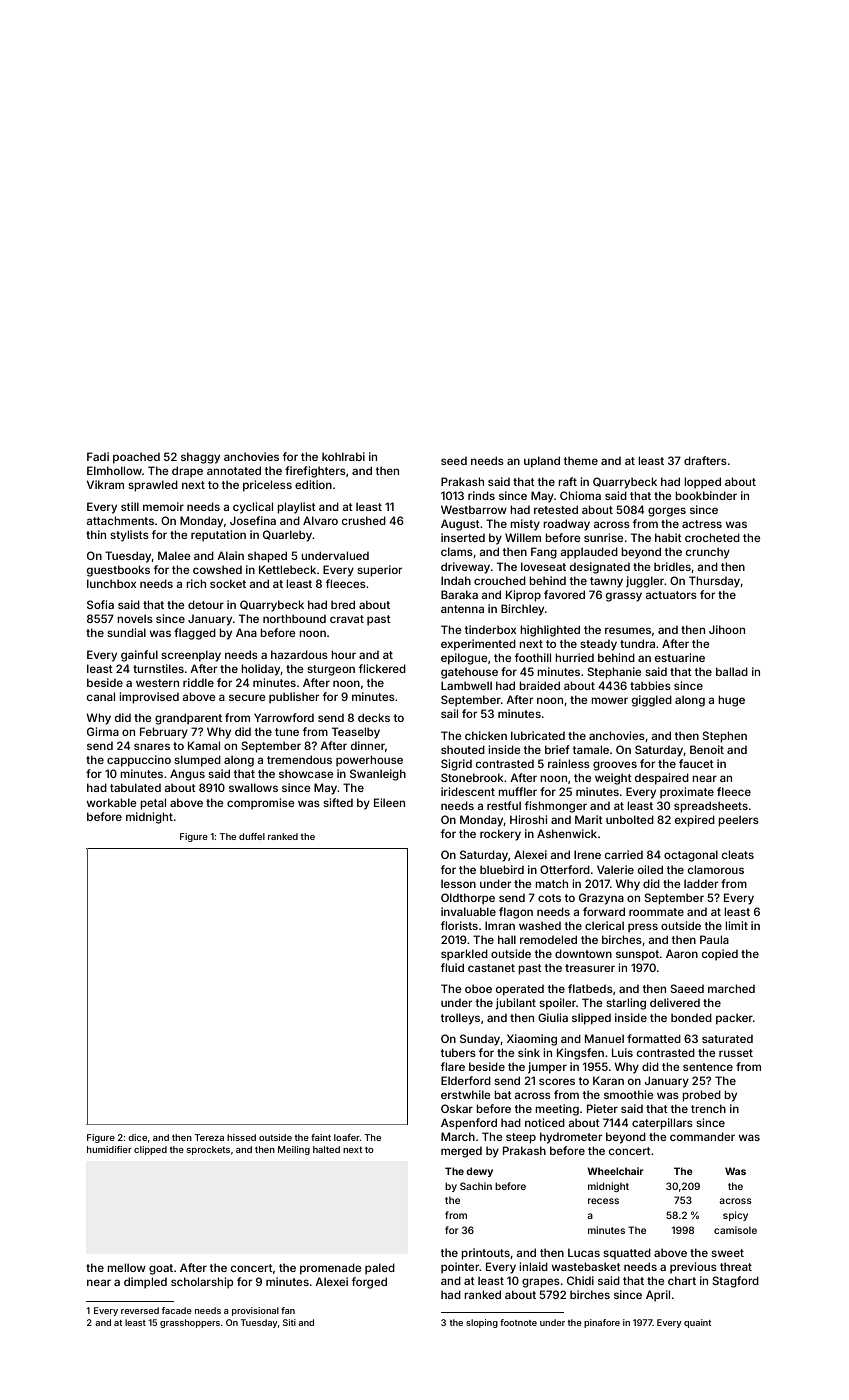  Describe the element at coordinates (289, 1322) in the image. I see `Siti` at that location.
